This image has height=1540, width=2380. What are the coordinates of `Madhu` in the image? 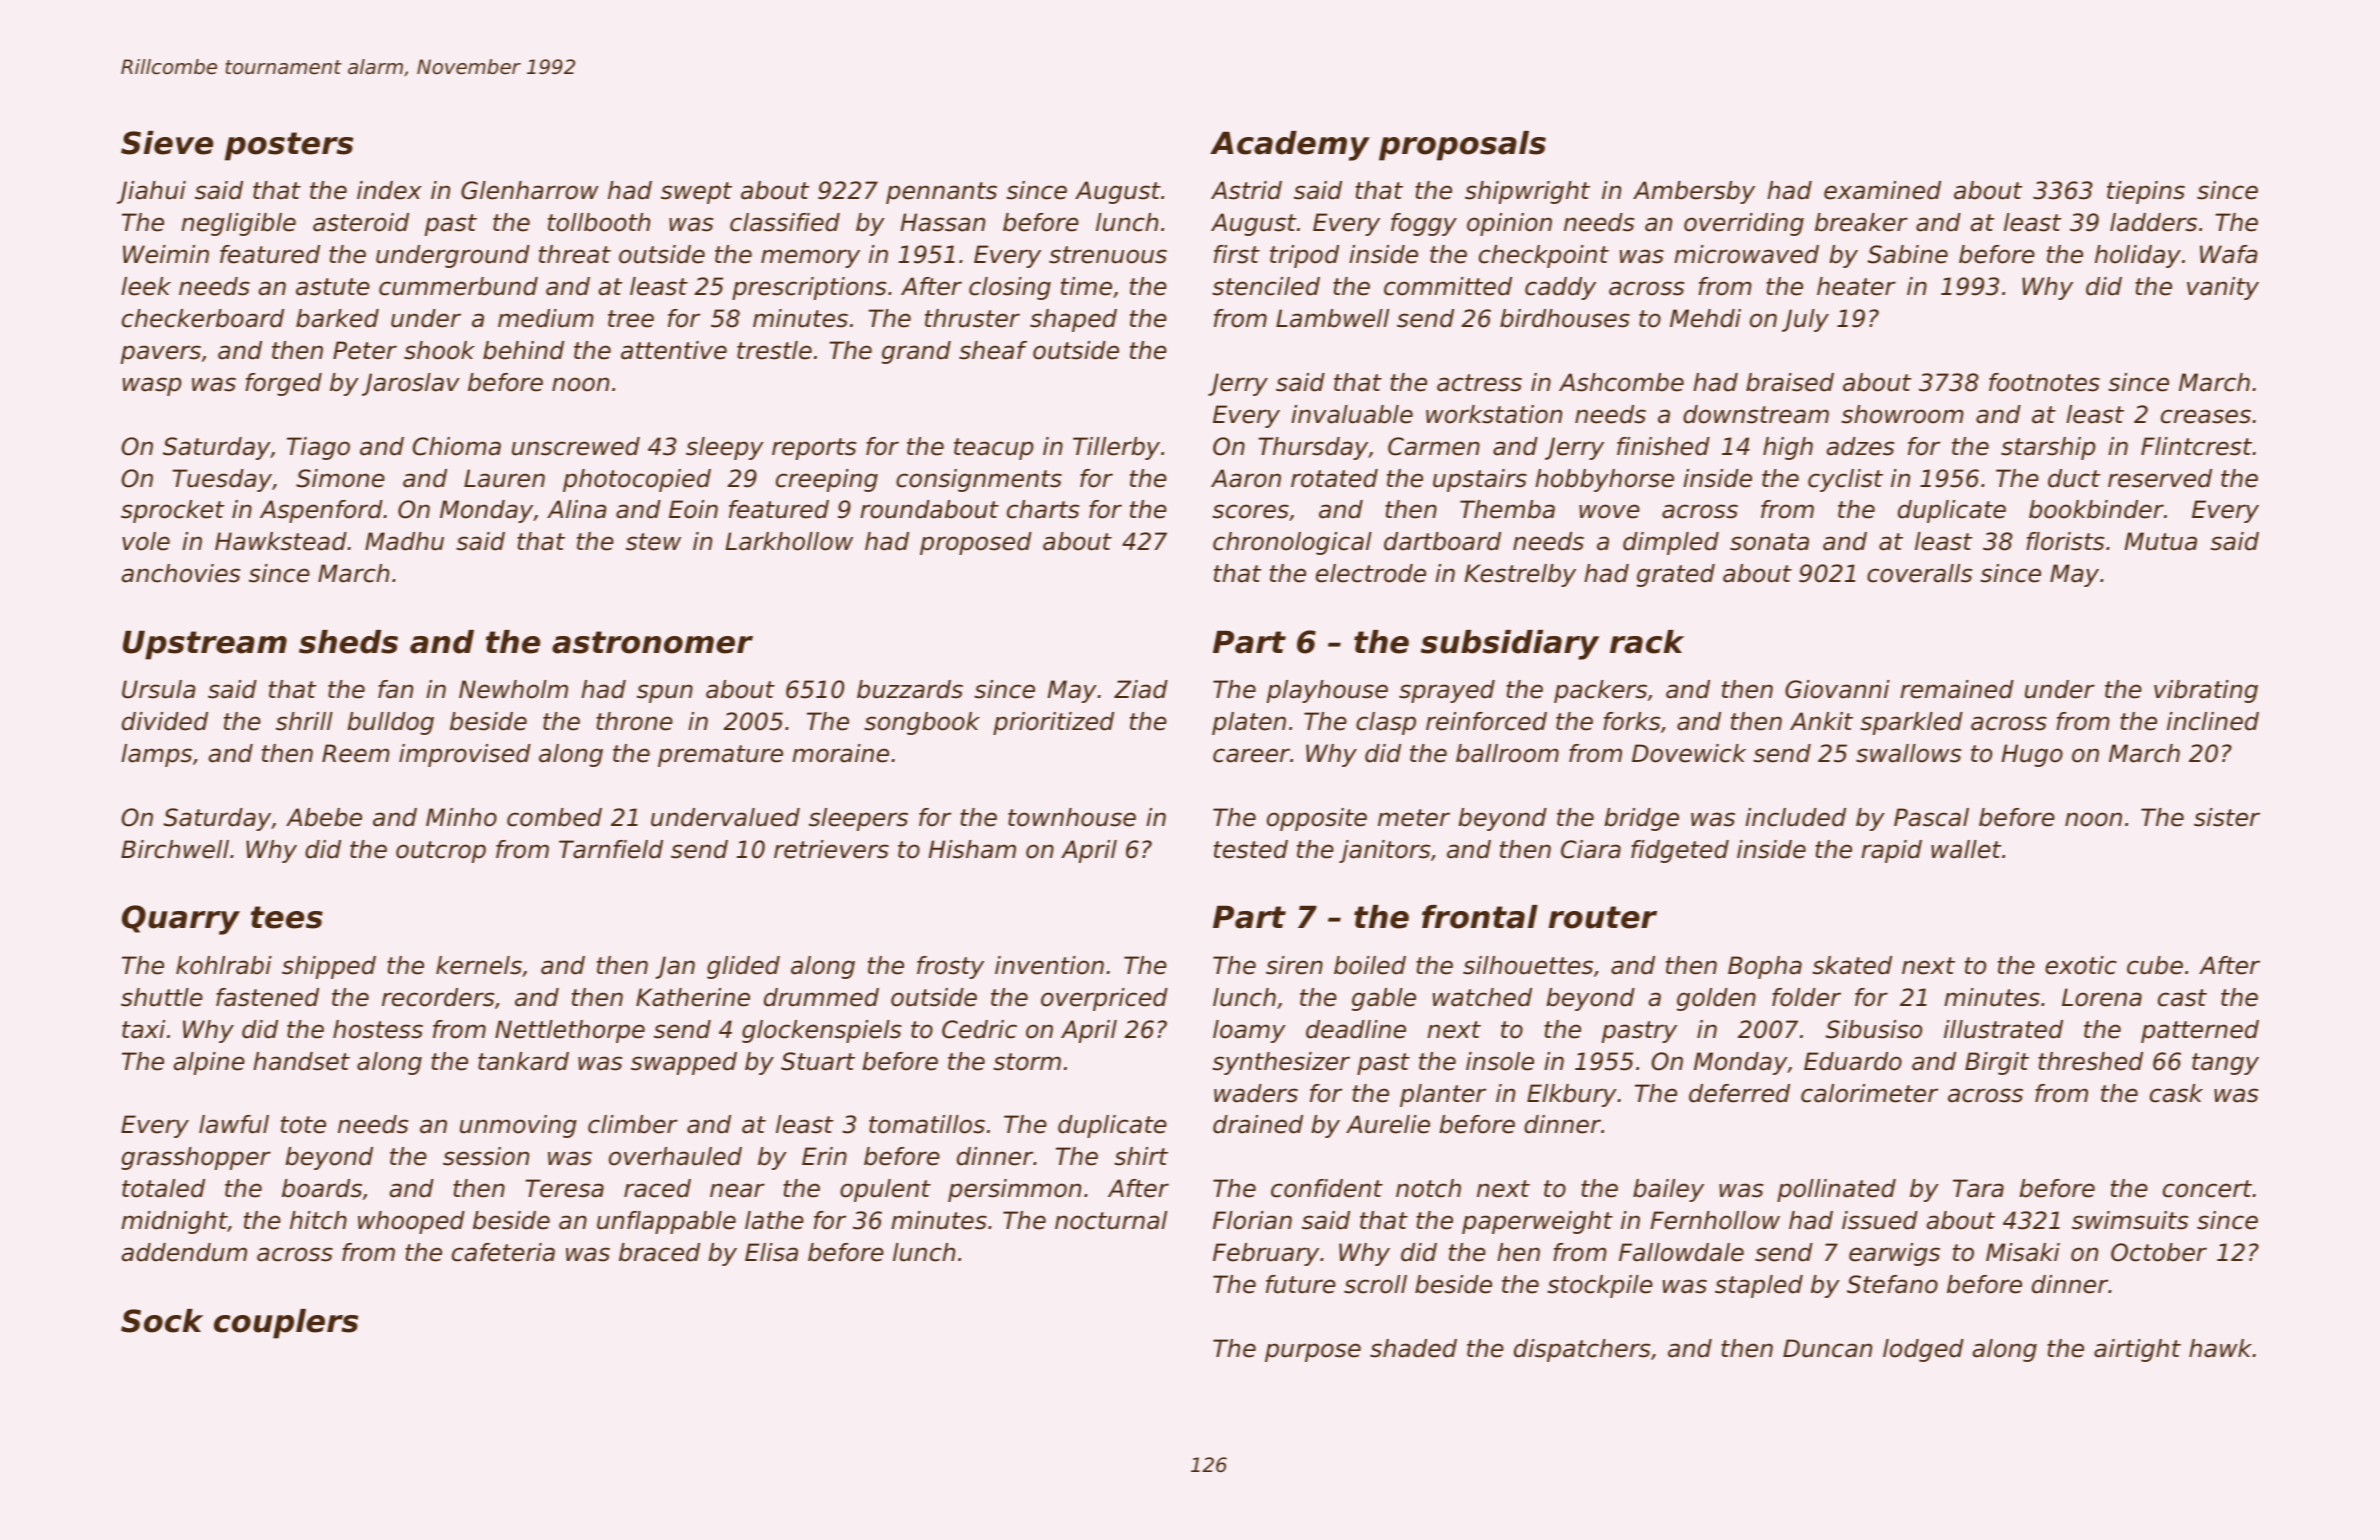 It's located at (404, 541).
